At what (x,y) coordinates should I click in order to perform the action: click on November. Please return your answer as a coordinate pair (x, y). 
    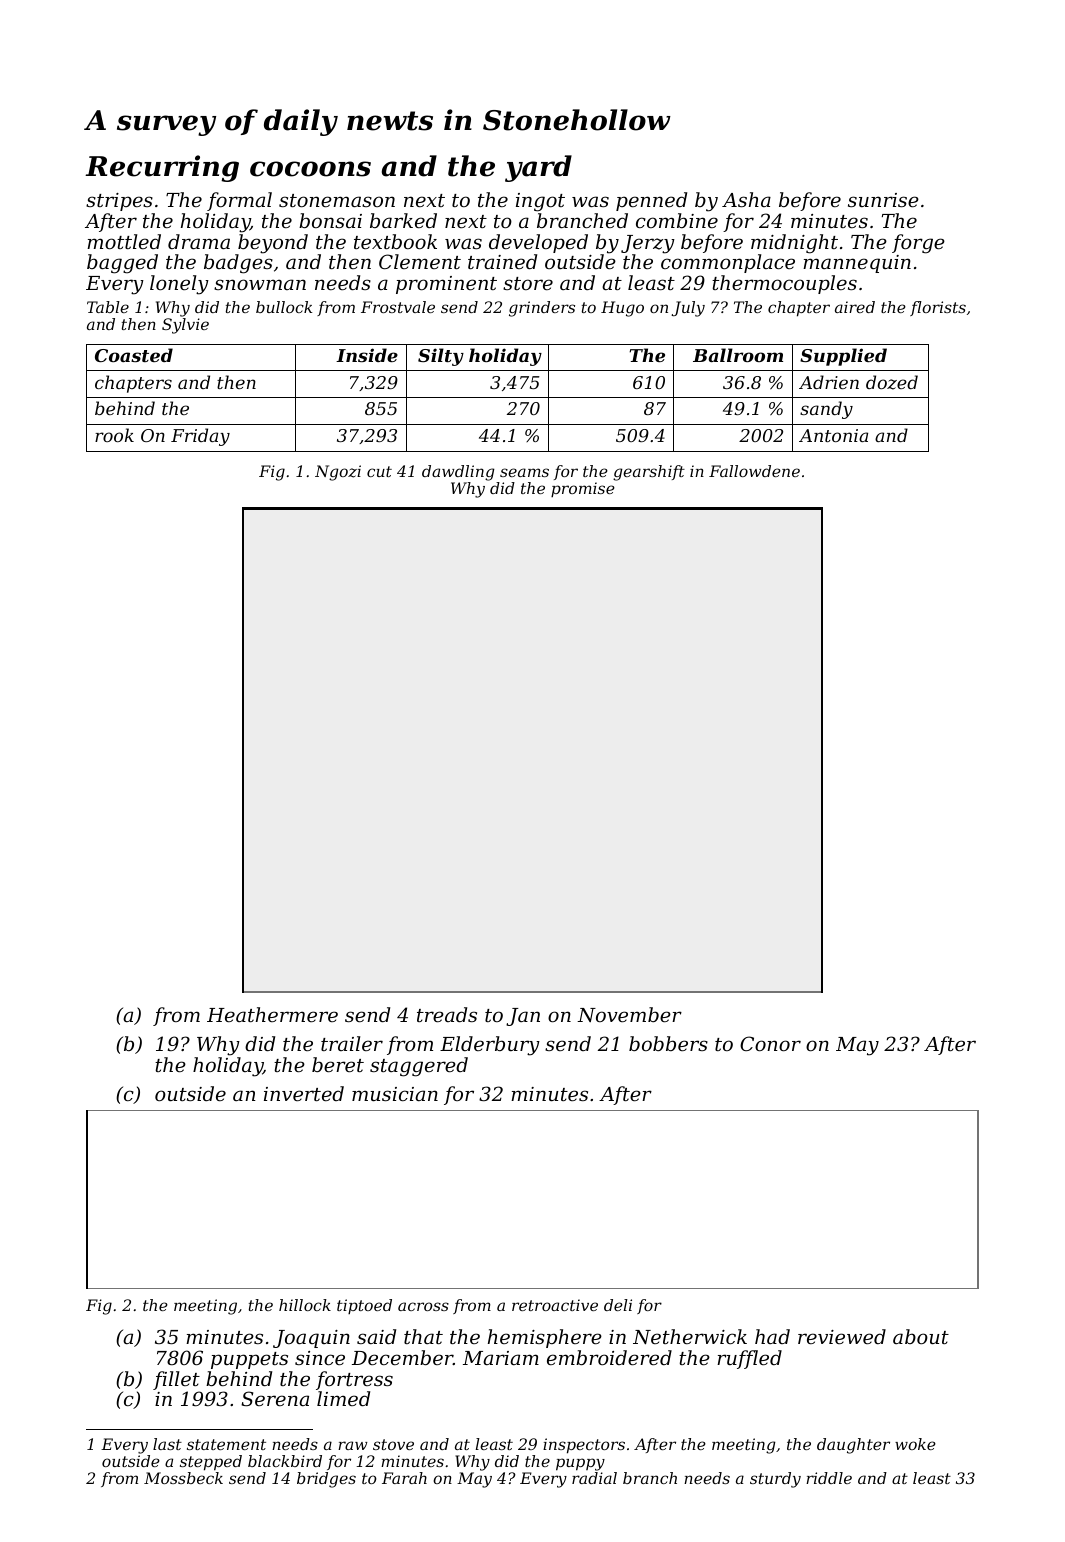
    Looking at the image, I should click on (629, 1014).
